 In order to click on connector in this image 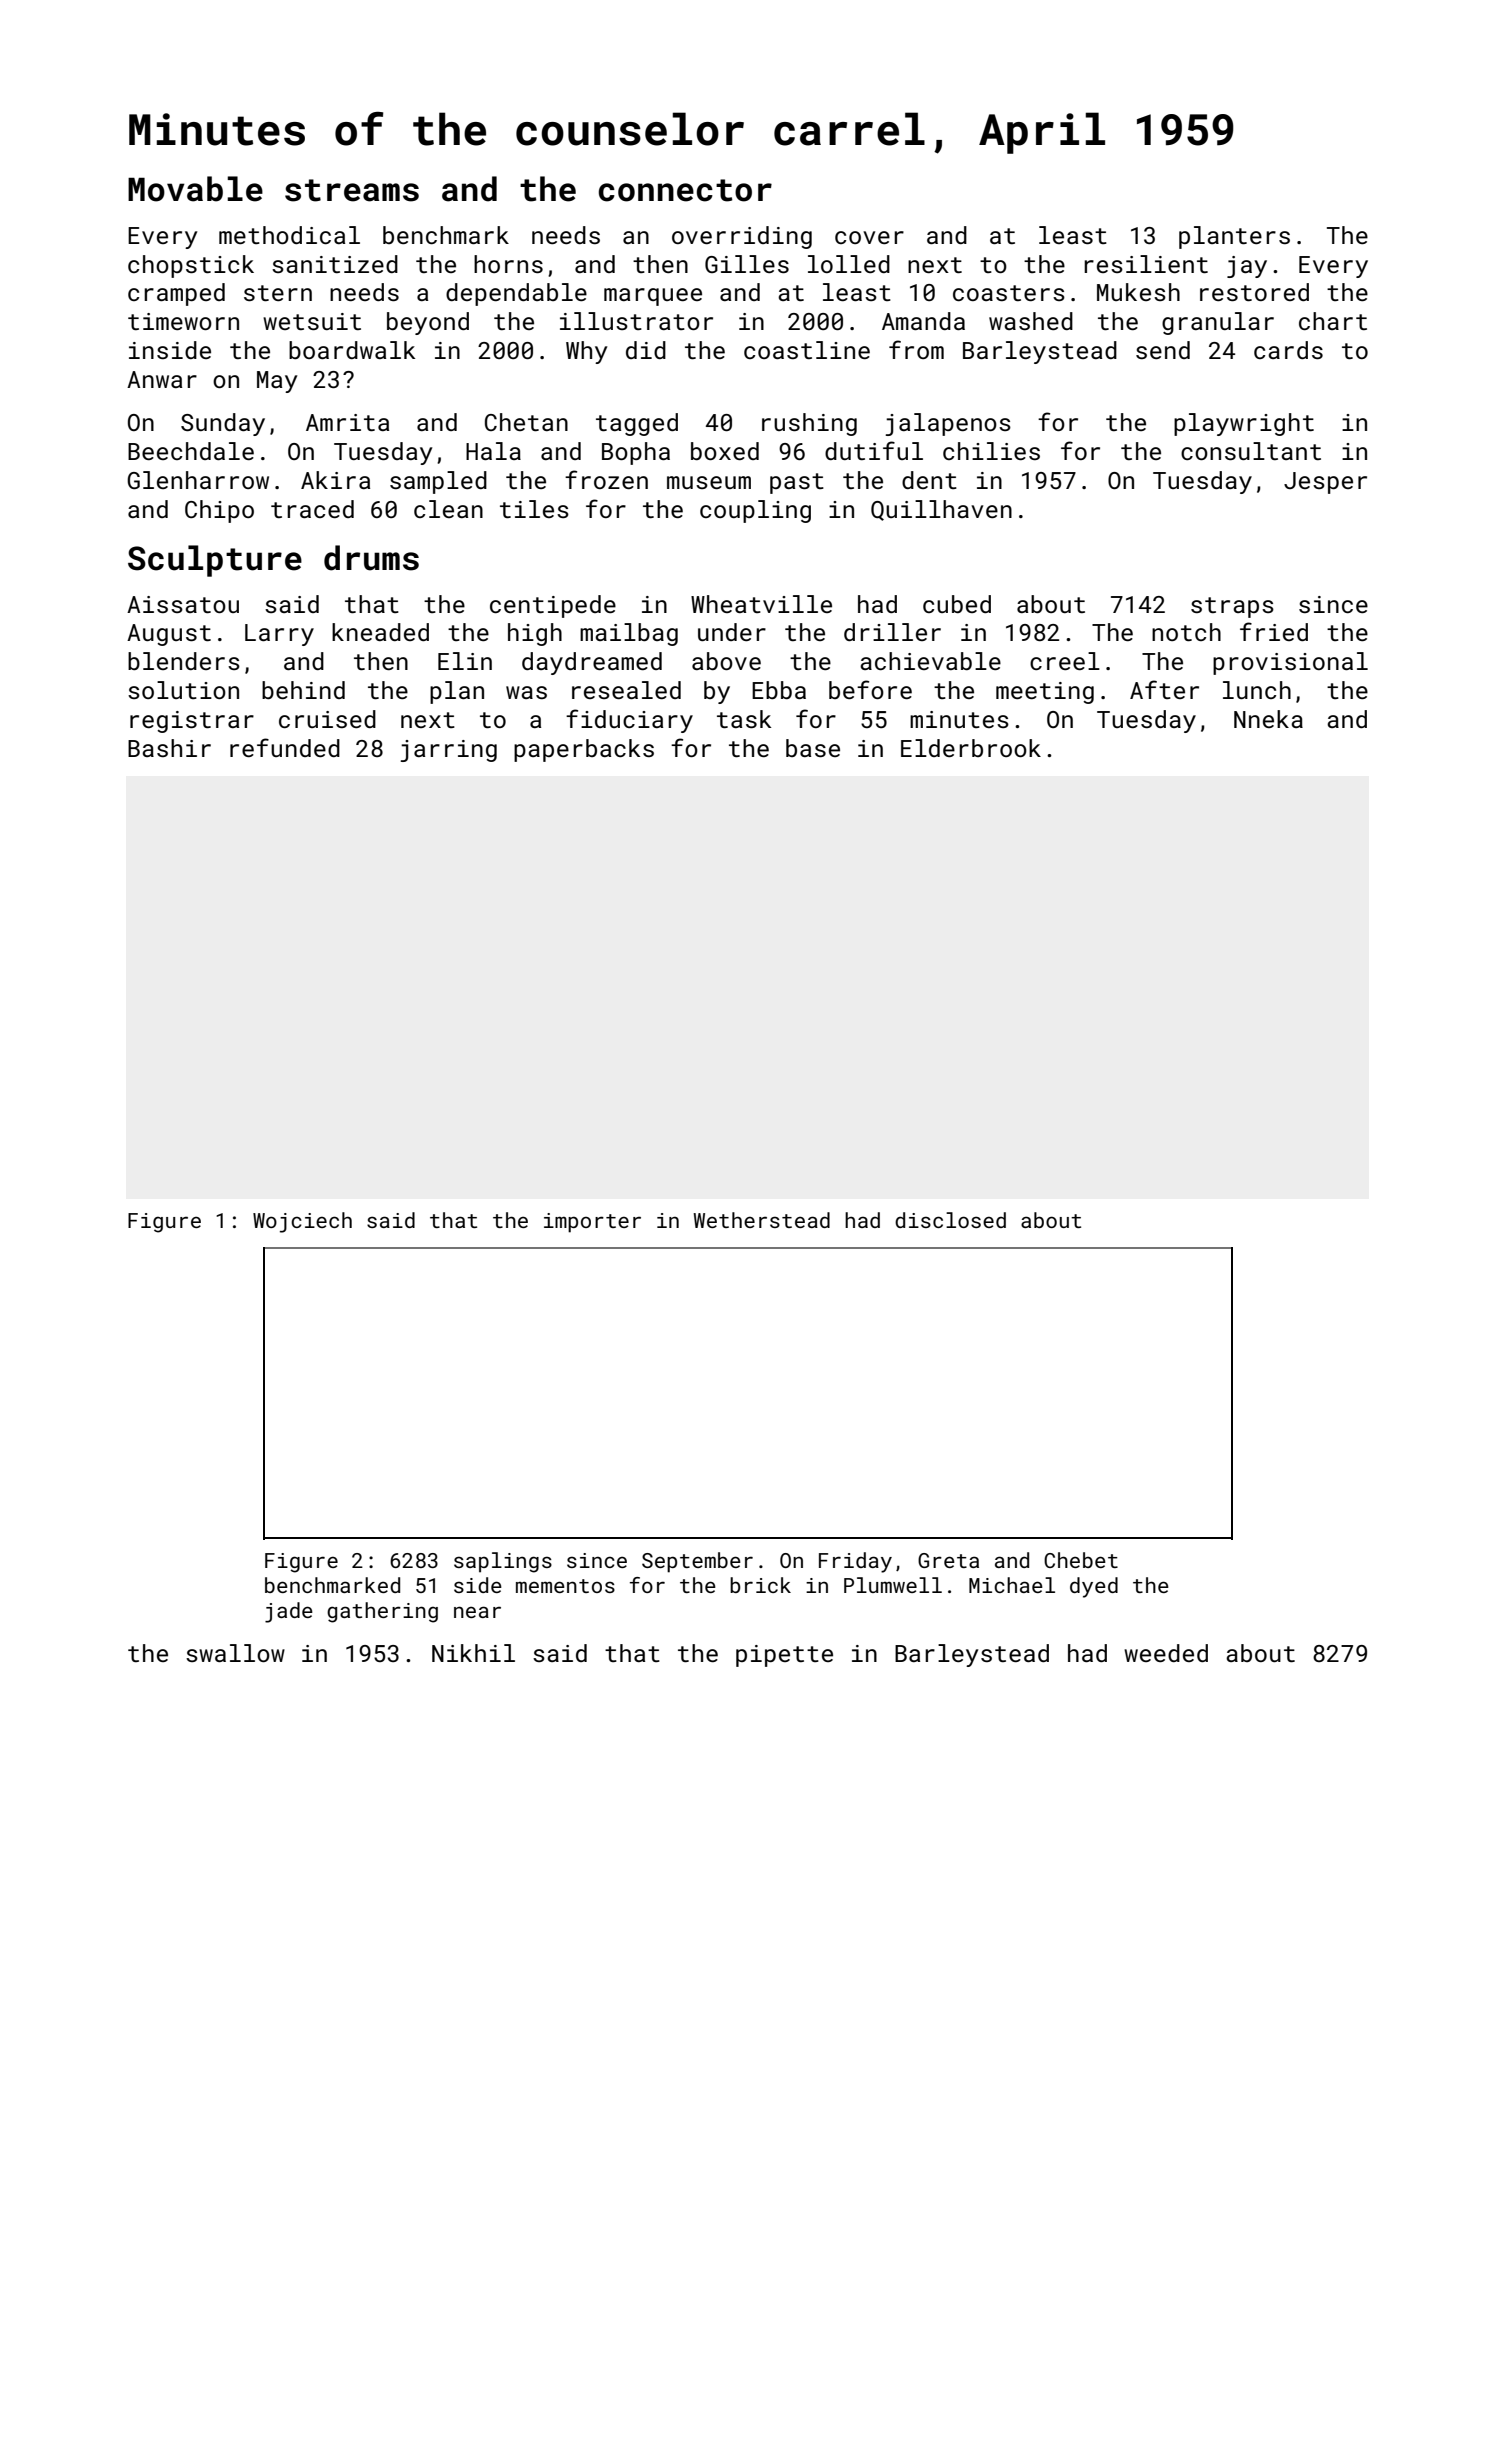, I will do `click(685, 190)`.
